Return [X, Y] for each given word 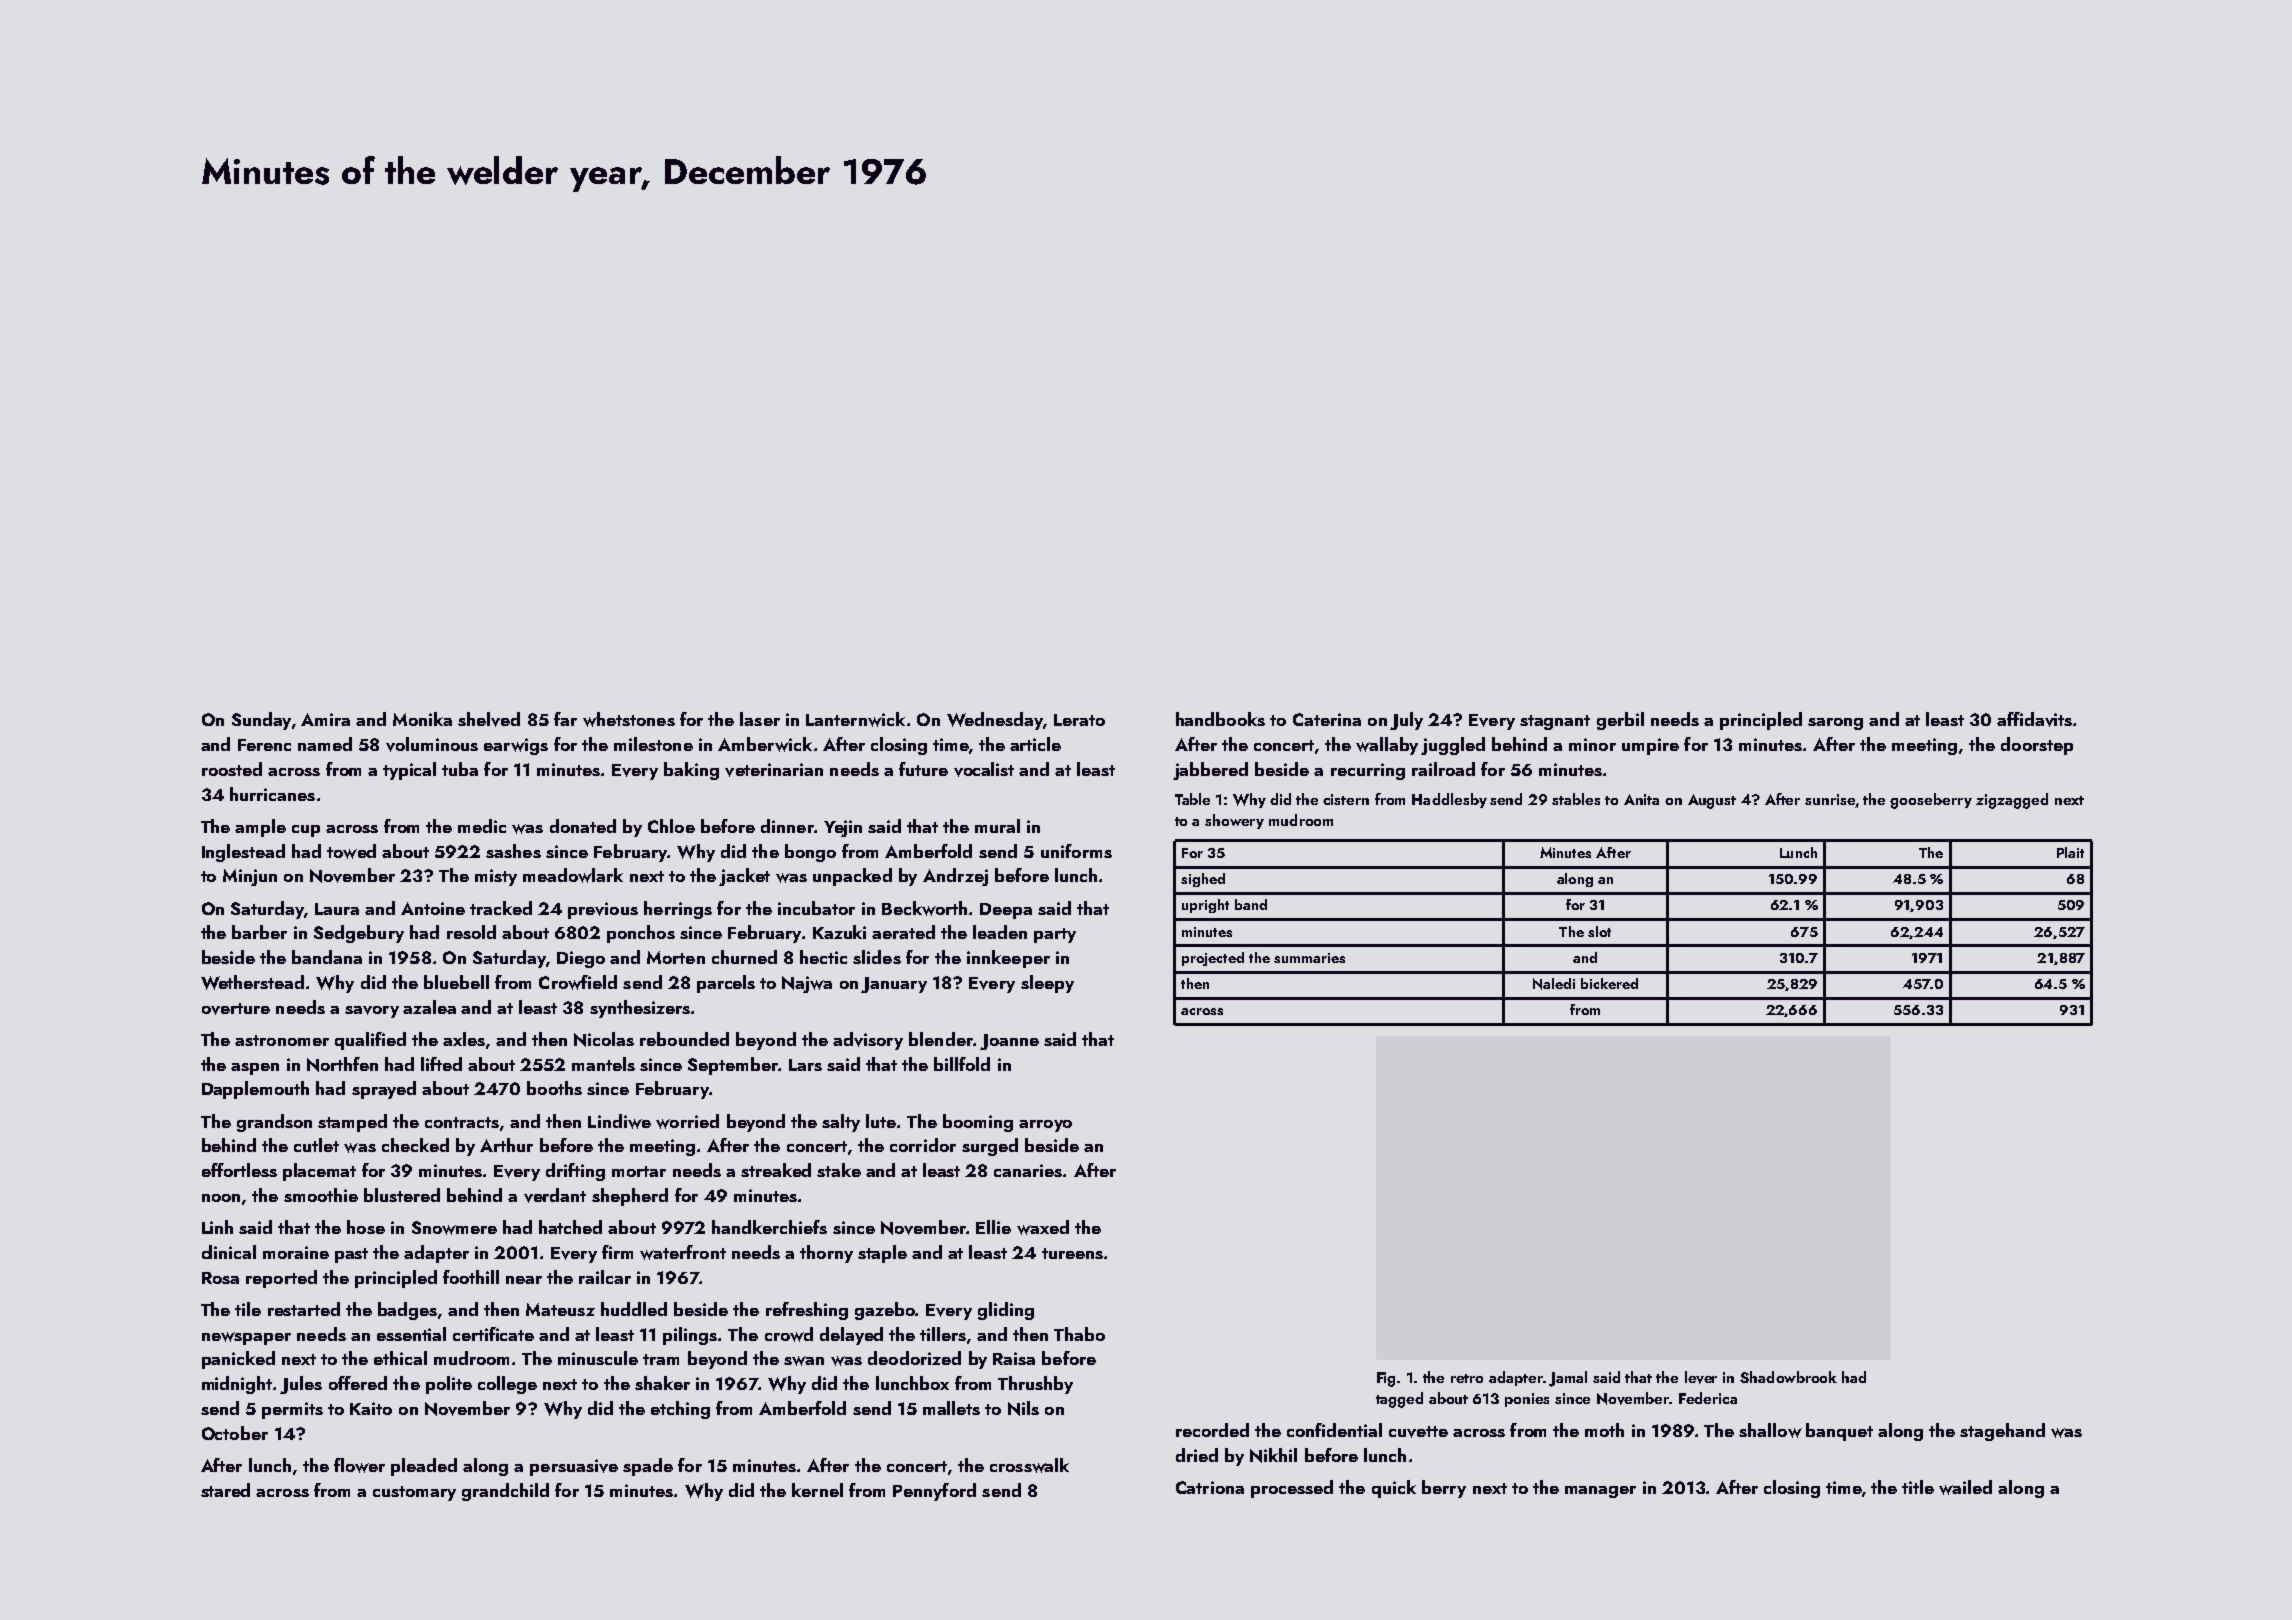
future [923, 769]
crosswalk [1029, 1465]
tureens [1072, 1253]
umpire [1650, 746]
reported [281, 1279]
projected [1213, 959]
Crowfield [578, 982]
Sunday [261, 721]
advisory [868, 1041]
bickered [1609, 983]
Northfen [342, 1064]
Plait [2070, 852]
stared [225, 1490]
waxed [1043, 1227]
